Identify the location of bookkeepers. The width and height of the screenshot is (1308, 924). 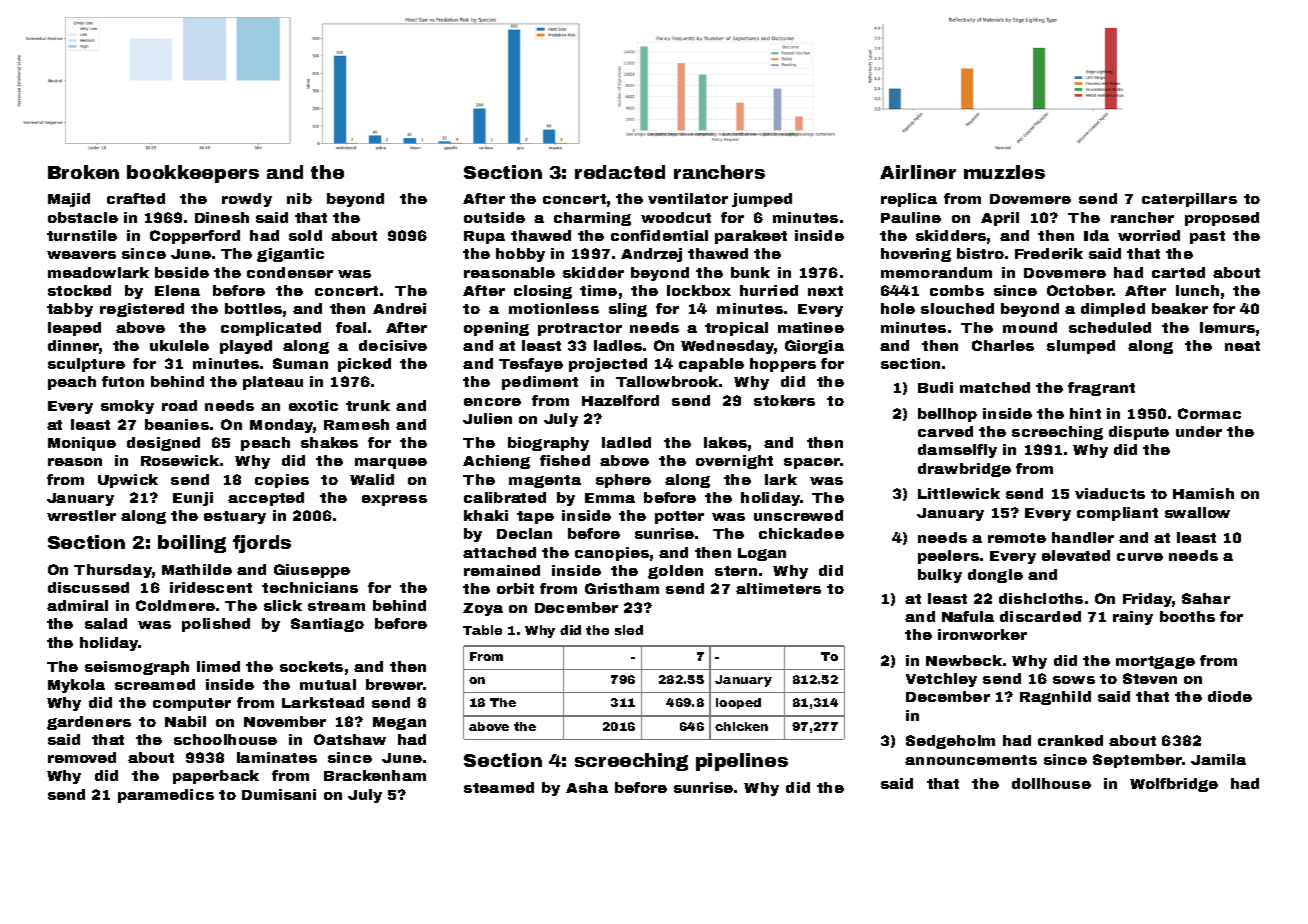
(193, 174).
